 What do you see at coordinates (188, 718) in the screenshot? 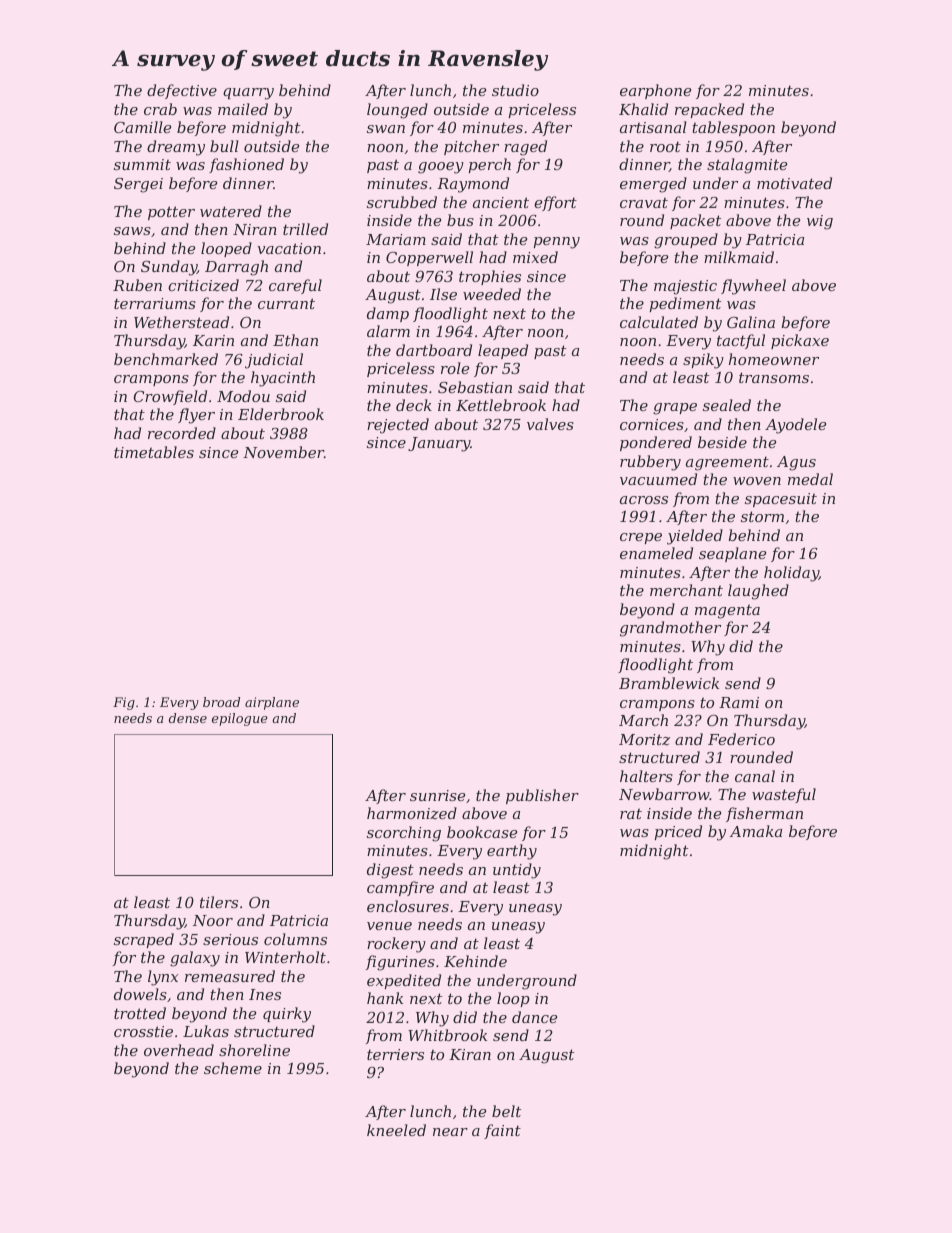
I see `dense` at bounding box center [188, 718].
